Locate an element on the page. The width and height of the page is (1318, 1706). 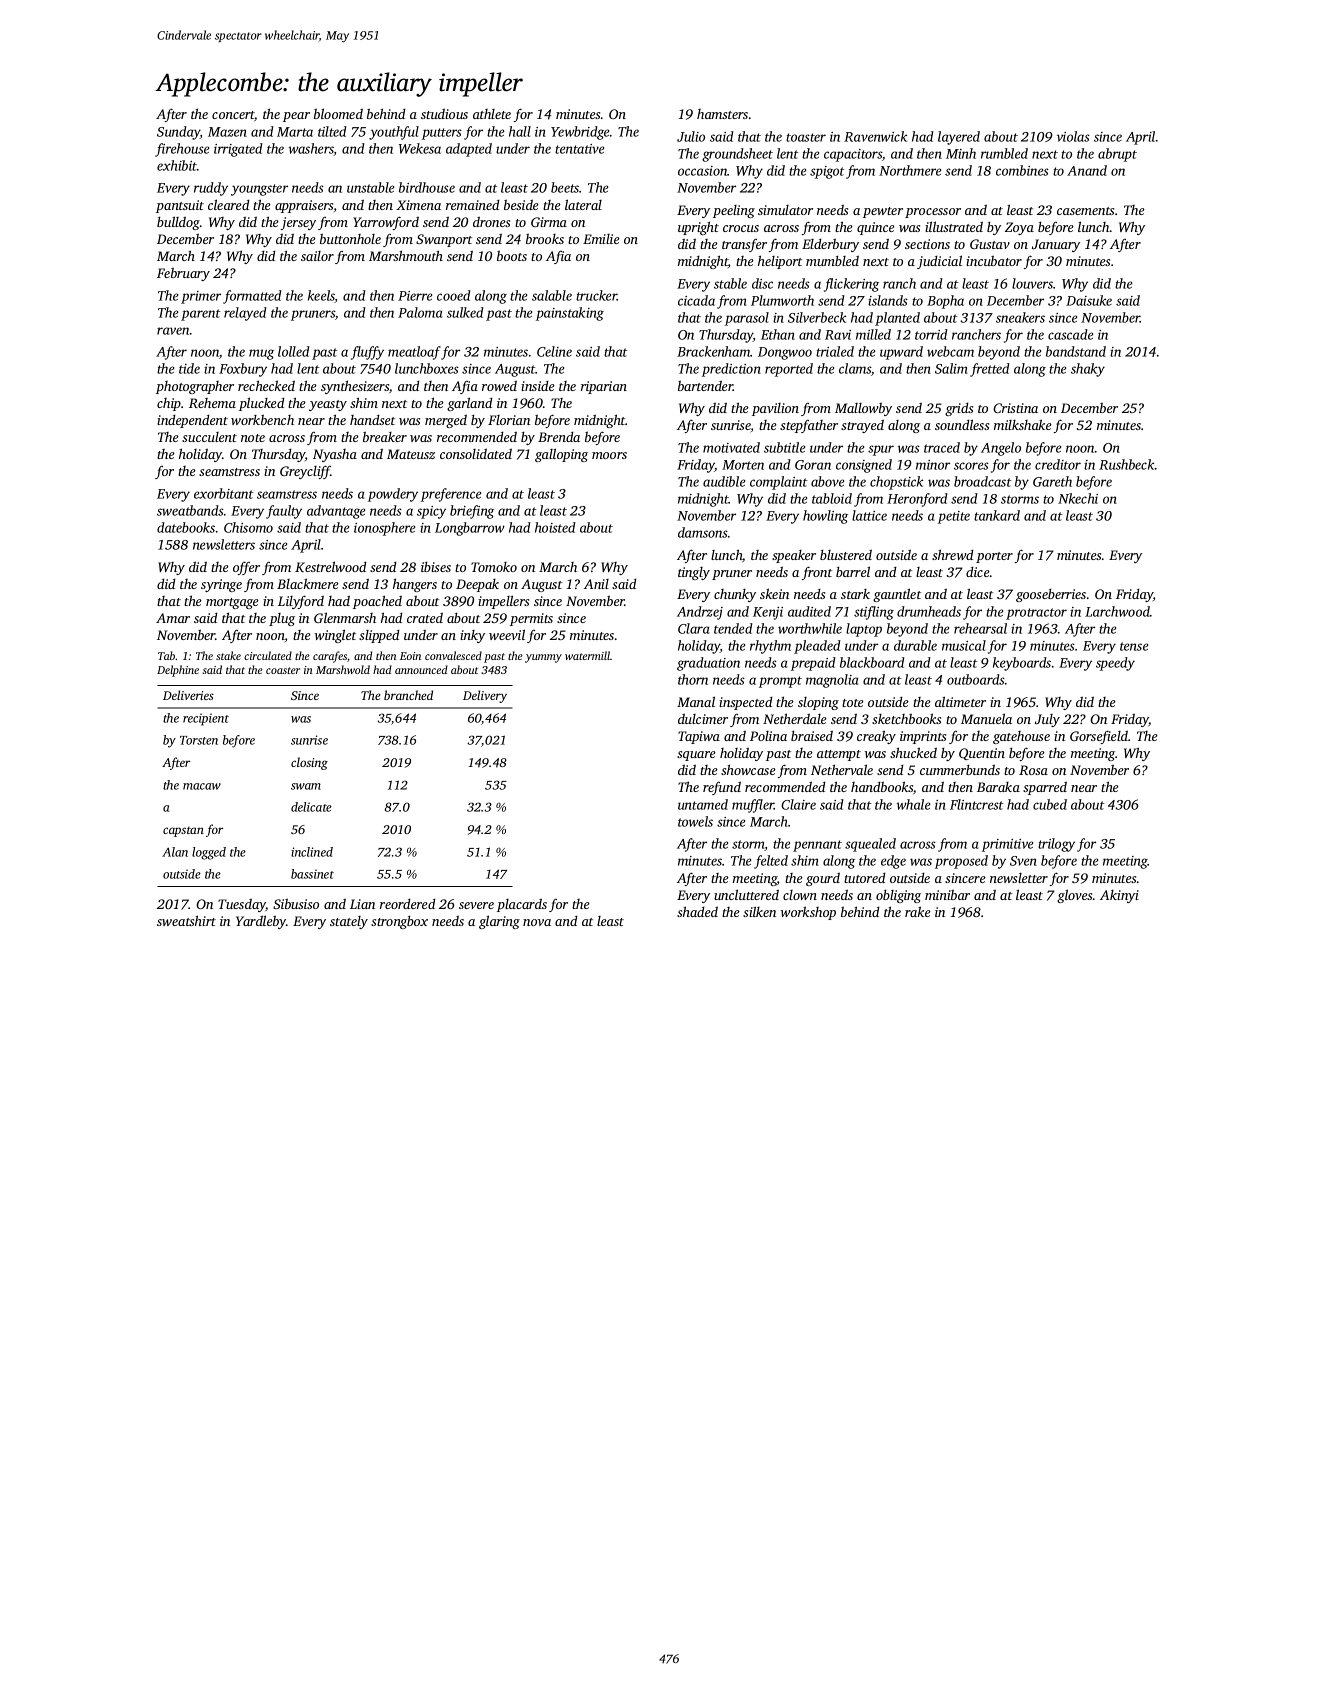
parent is located at coordinates (200, 315).
